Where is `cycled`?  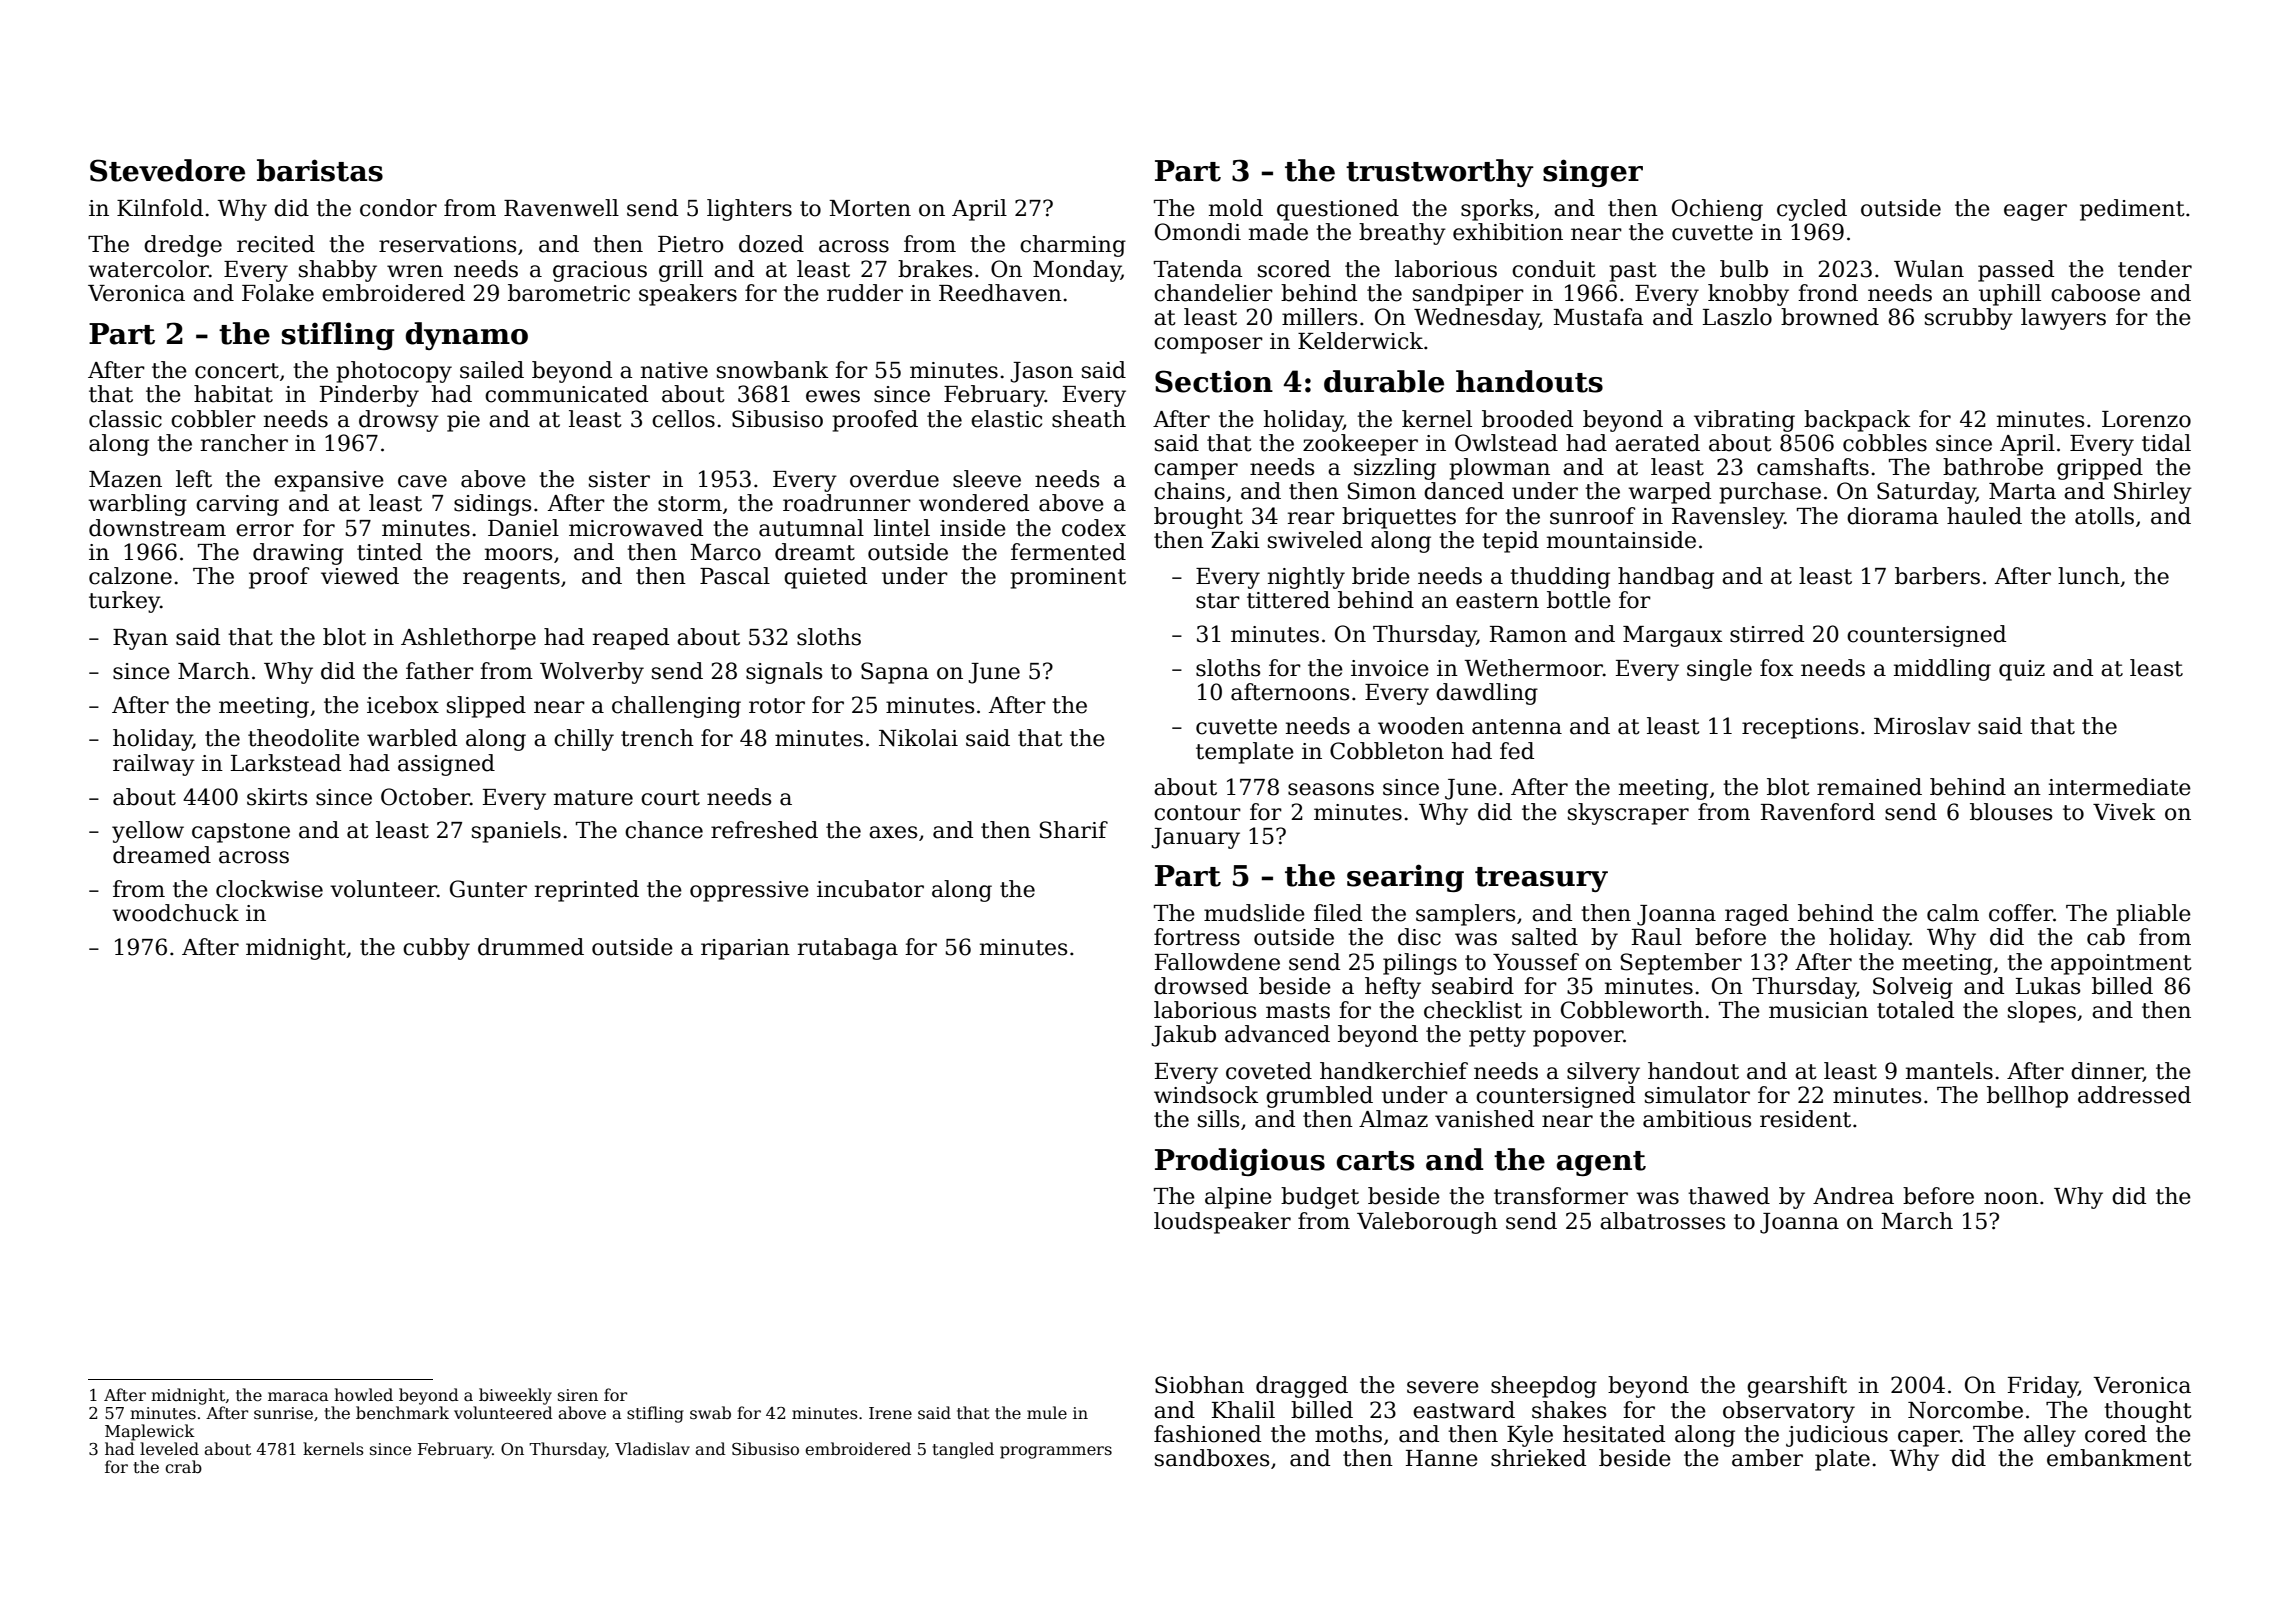 cycled is located at coordinates (1812, 210).
